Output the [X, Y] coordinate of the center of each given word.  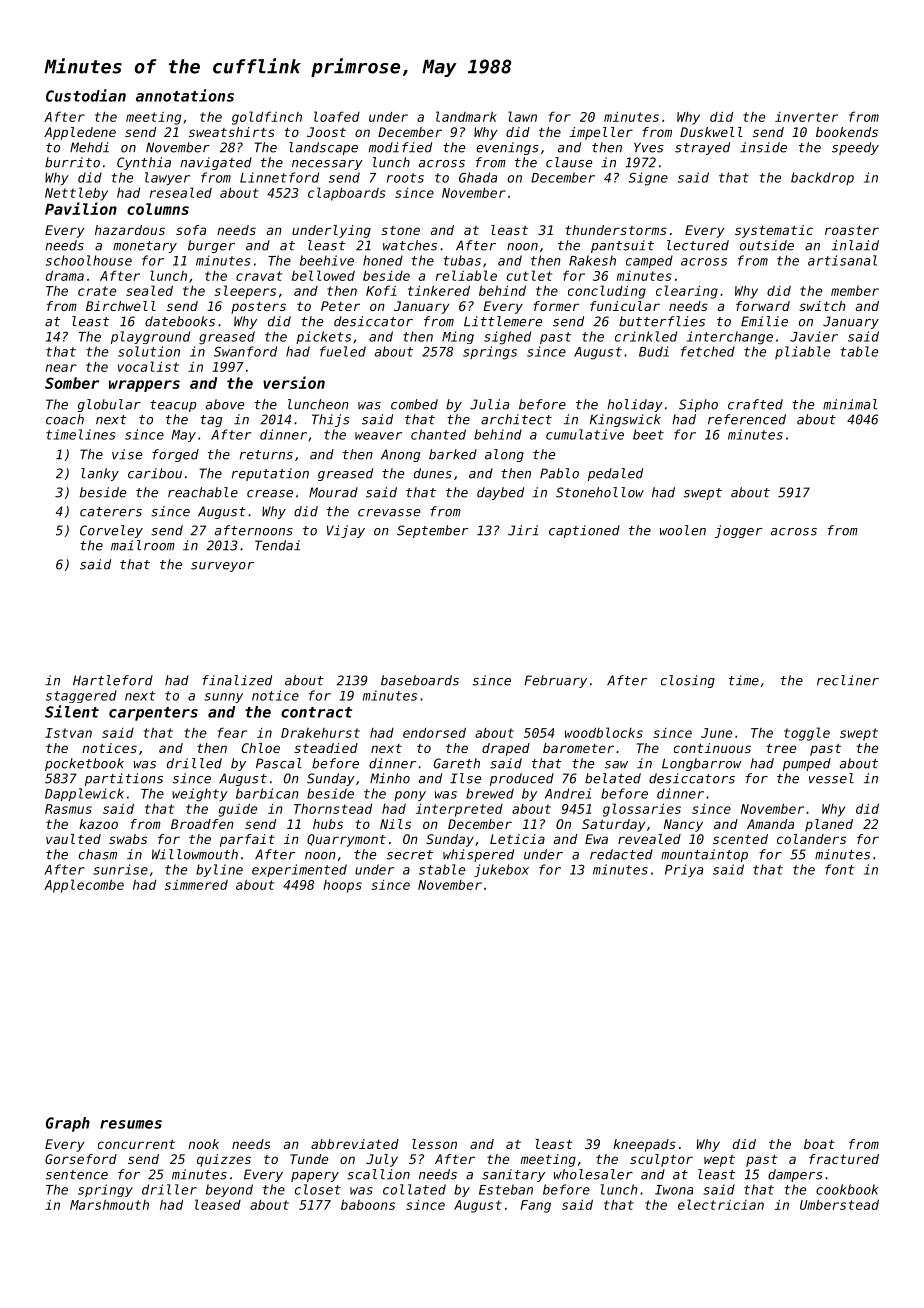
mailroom [143, 545]
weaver [378, 436]
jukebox [501, 870]
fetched [708, 351]
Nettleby [76, 194]
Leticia [517, 839]
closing [688, 681]
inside [763, 147]
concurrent [136, 1144]
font [840, 869]
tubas [462, 260]
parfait [247, 840]
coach [65, 419]
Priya [684, 870]
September [432, 531]
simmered [196, 885]
